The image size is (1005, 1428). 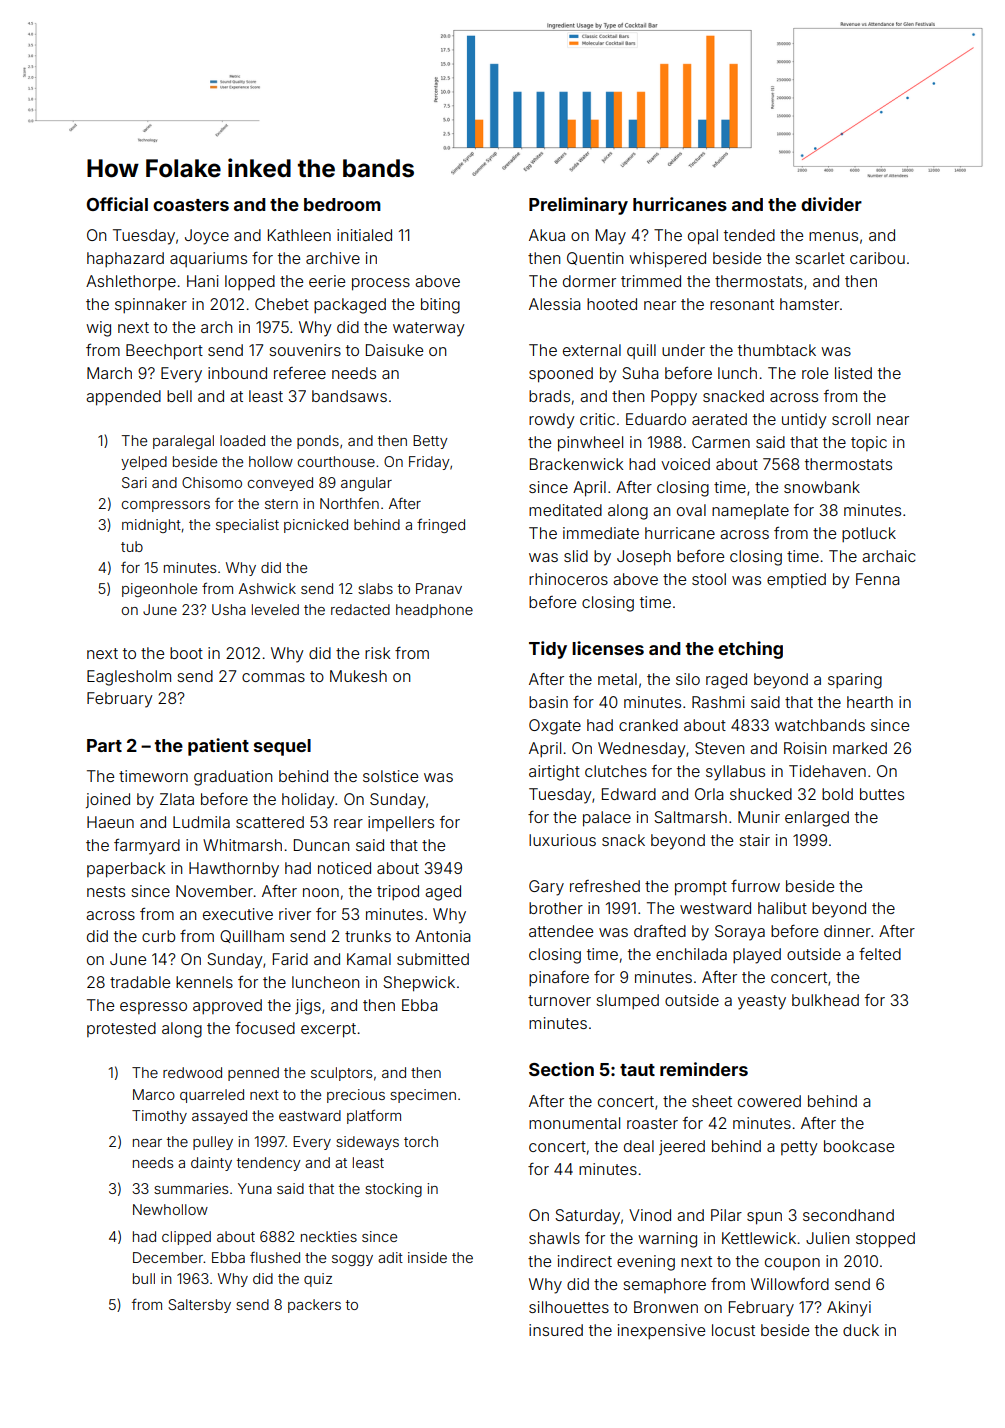 I want to click on dinner, so click(x=847, y=931).
